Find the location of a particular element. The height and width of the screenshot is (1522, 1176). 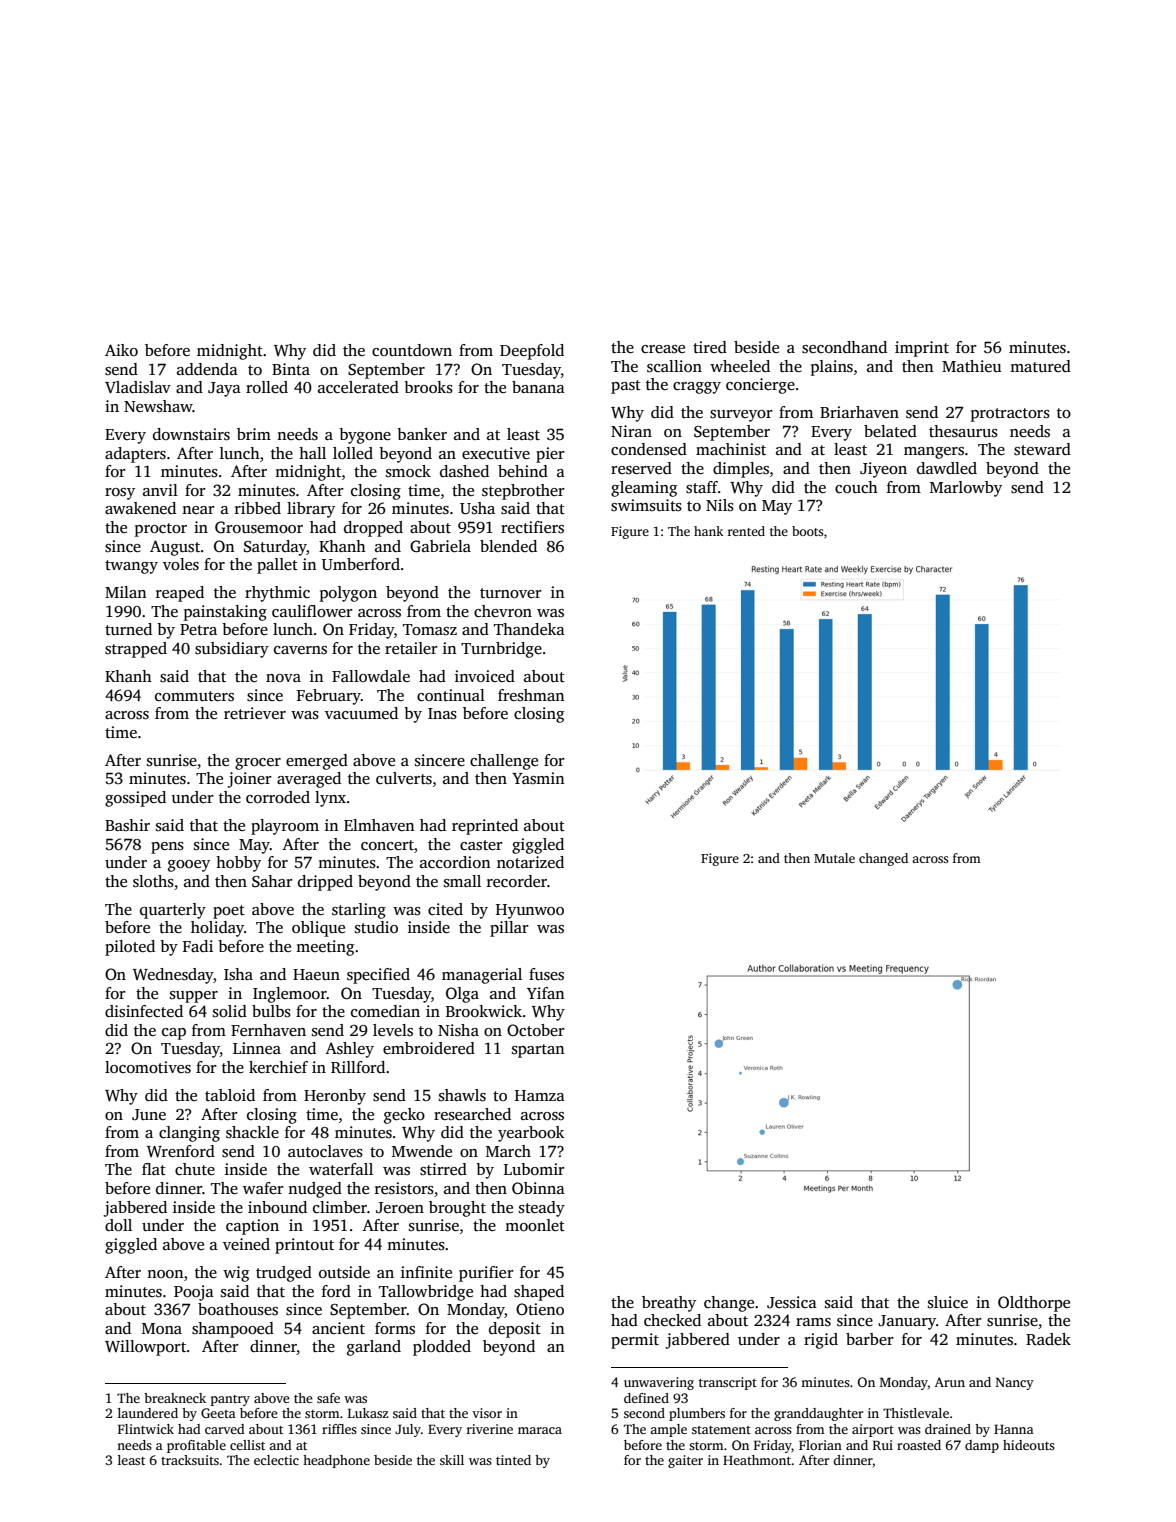

Yifan is located at coordinates (546, 993).
